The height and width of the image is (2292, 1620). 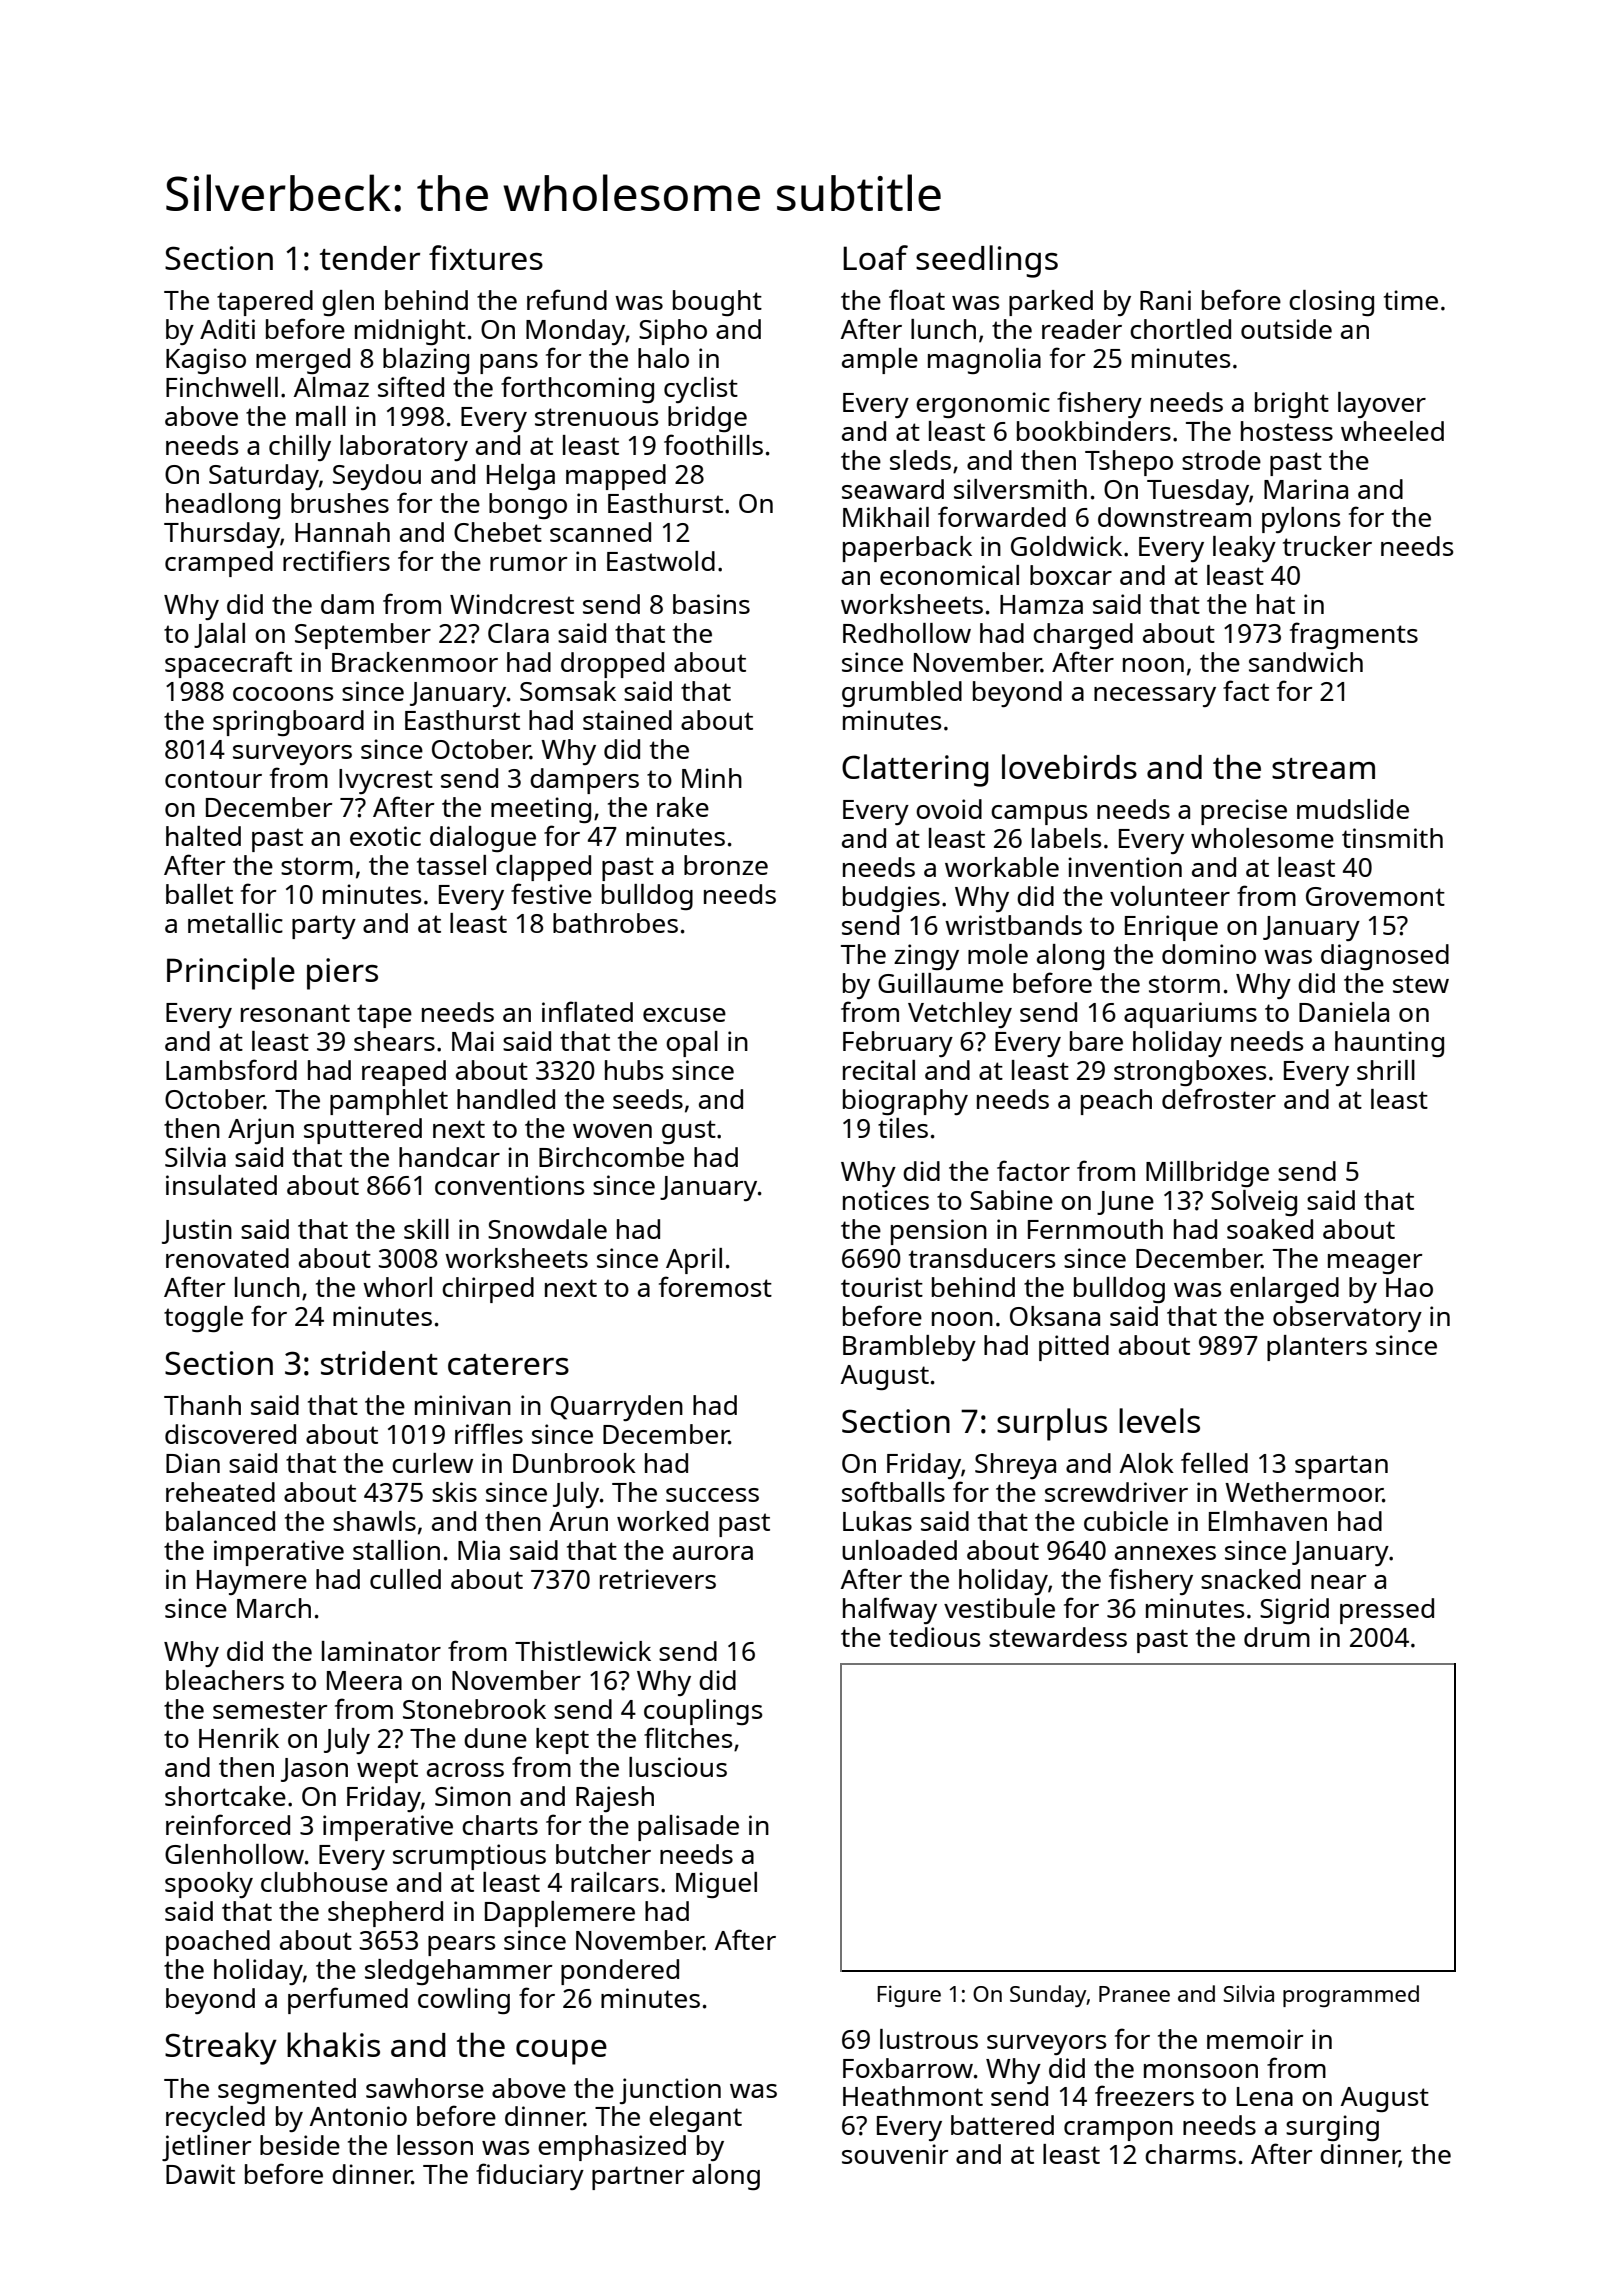 I want to click on minivan, so click(x=463, y=1405).
